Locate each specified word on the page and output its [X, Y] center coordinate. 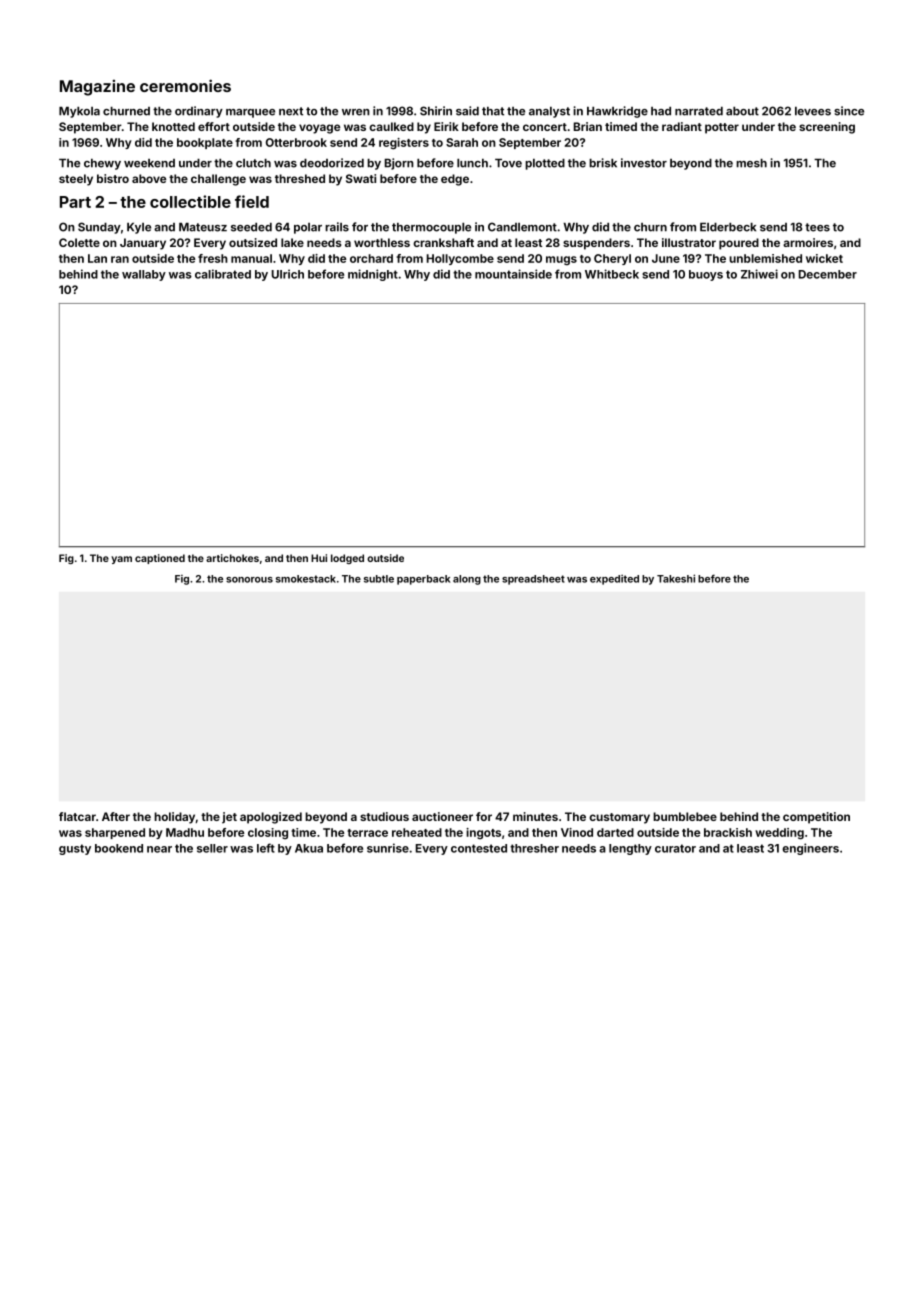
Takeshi [676, 578]
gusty [75, 849]
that [493, 111]
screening [827, 128]
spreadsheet [533, 580]
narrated [699, 111]
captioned [160, 559]
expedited [614, 580]
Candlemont [522, 227]
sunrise [388, 848]
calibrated [223, 274]
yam [121, 560]
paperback [423, 580]
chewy [102, 164]
